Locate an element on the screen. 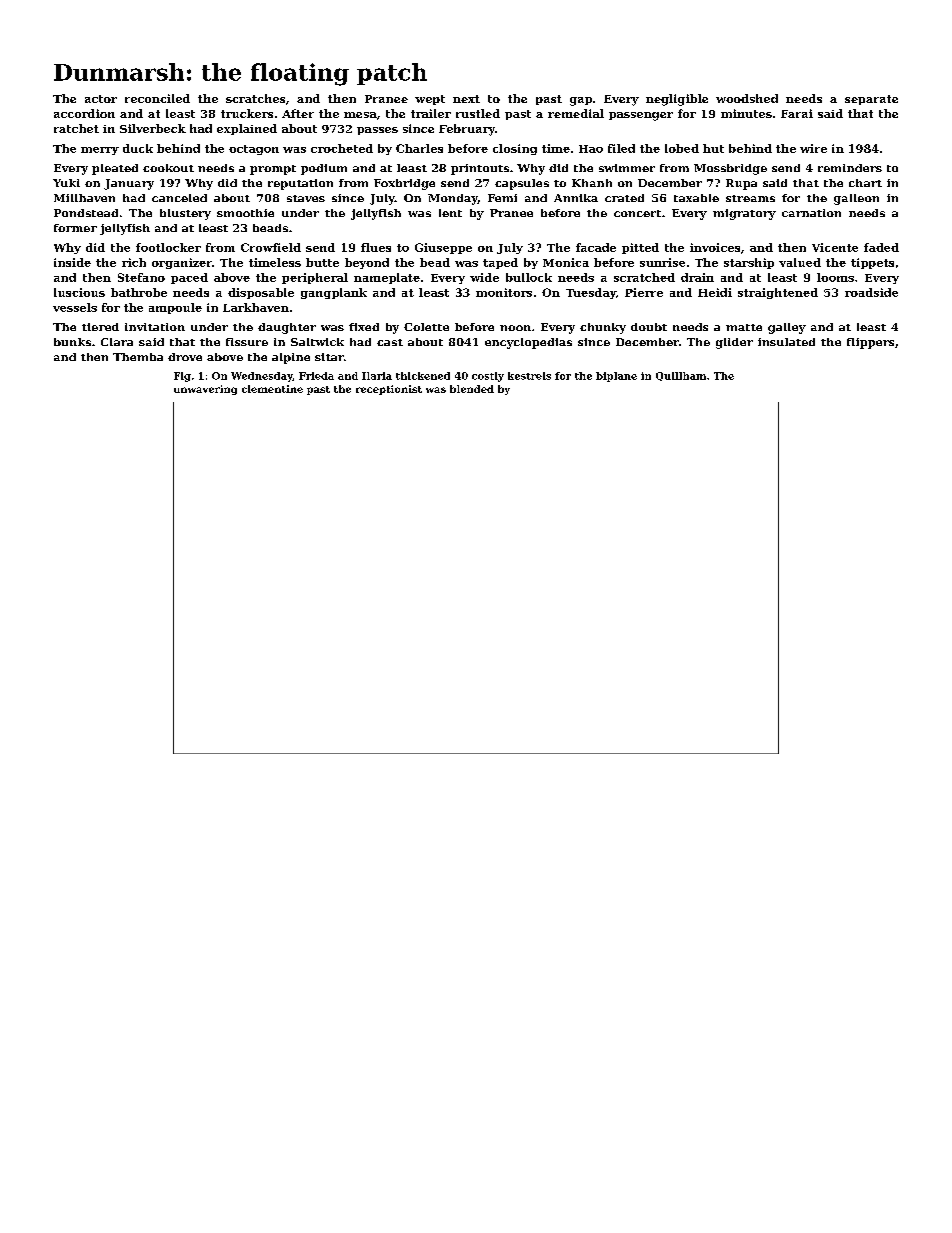 This screenshot has height=1233, width=952. starship is located at coordinates (749, 263).
